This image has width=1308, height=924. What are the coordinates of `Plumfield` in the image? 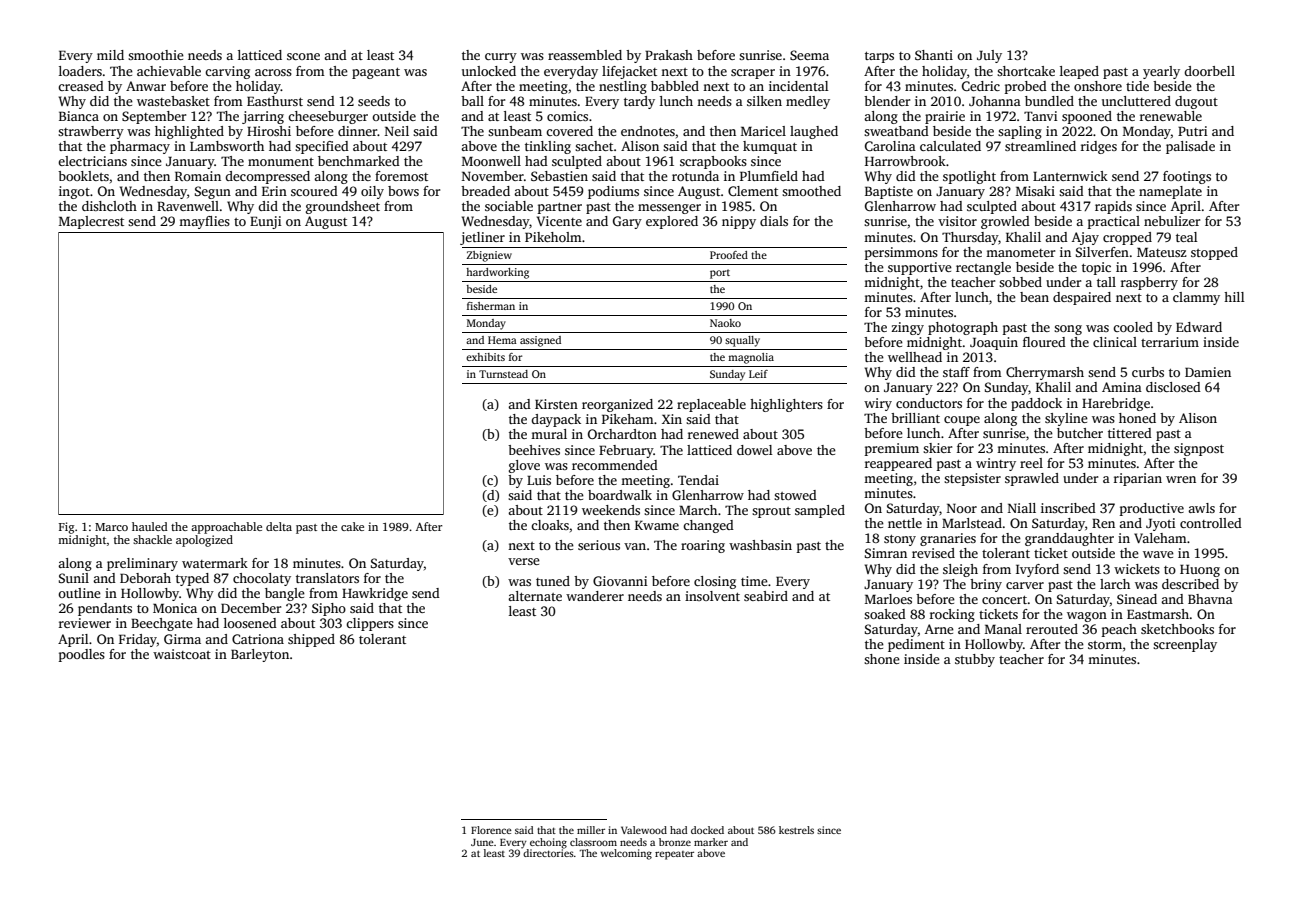 It's located at (769, 176).
